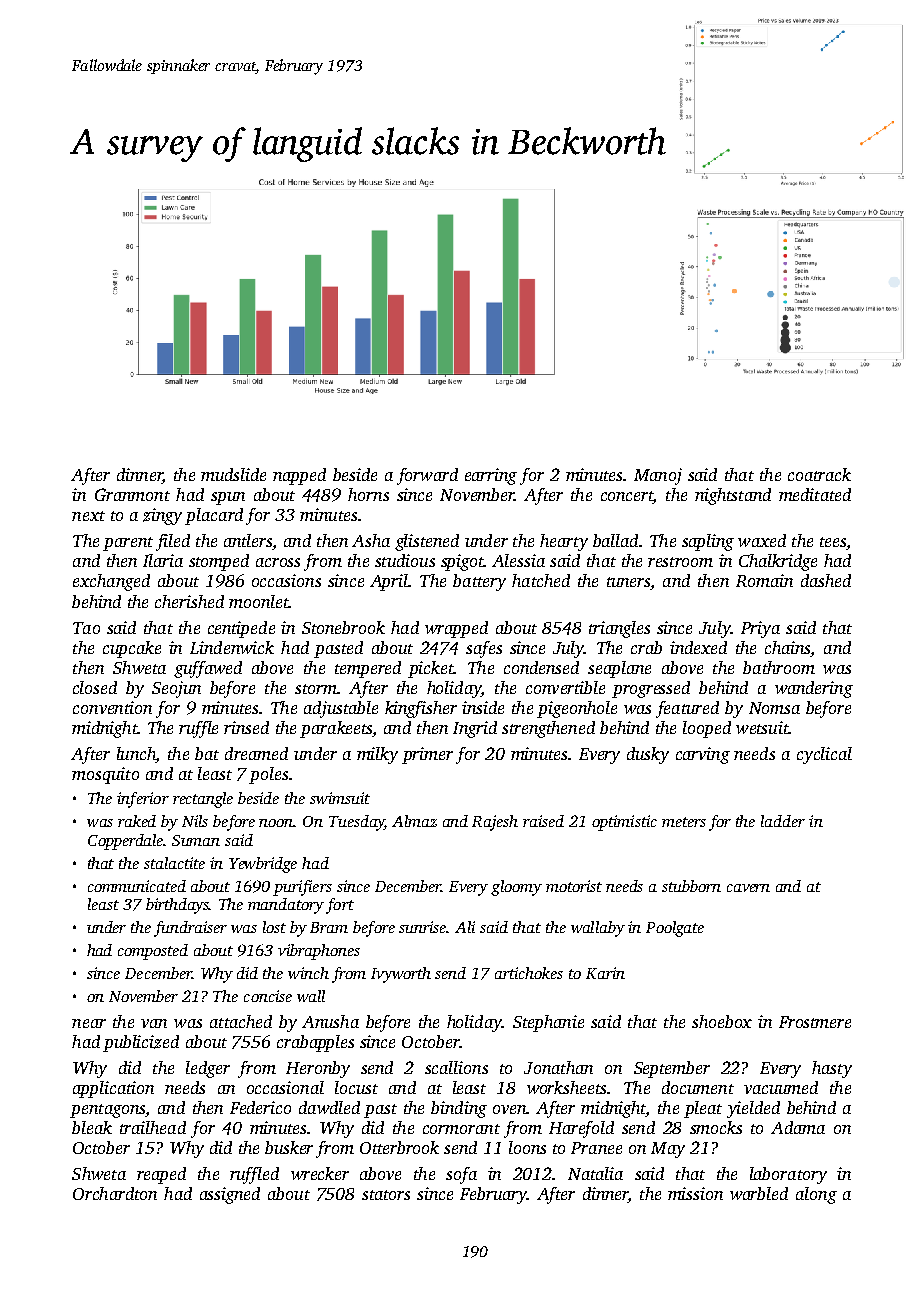 The width and height of the page is (924, 1308). Describe the element at coordinates (386, 1195) in the page. I see `stators` at that location.
